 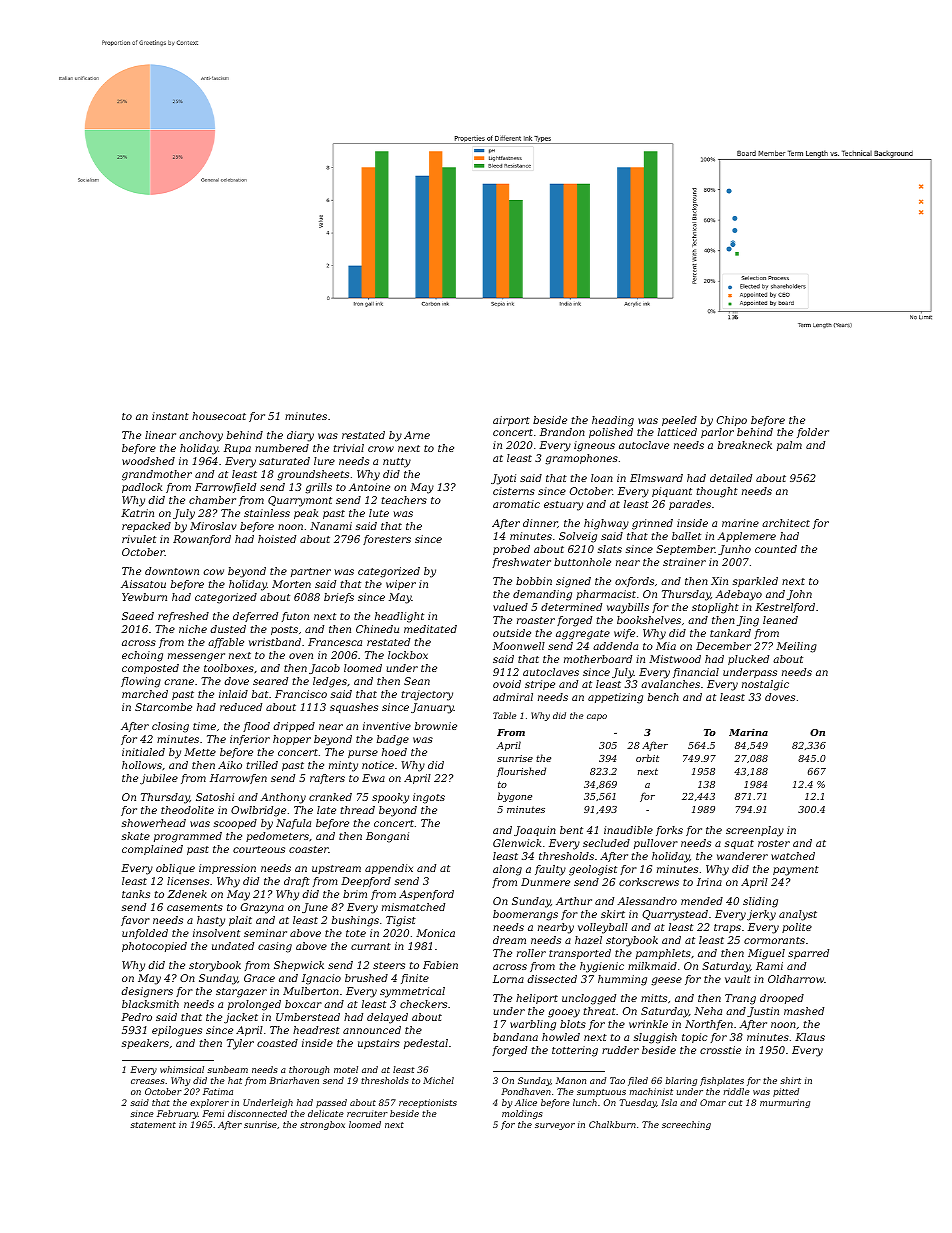 What do you see at coordinates (427, 695) in the document?
I see `trajectory` at bounding box center [427, 695].
